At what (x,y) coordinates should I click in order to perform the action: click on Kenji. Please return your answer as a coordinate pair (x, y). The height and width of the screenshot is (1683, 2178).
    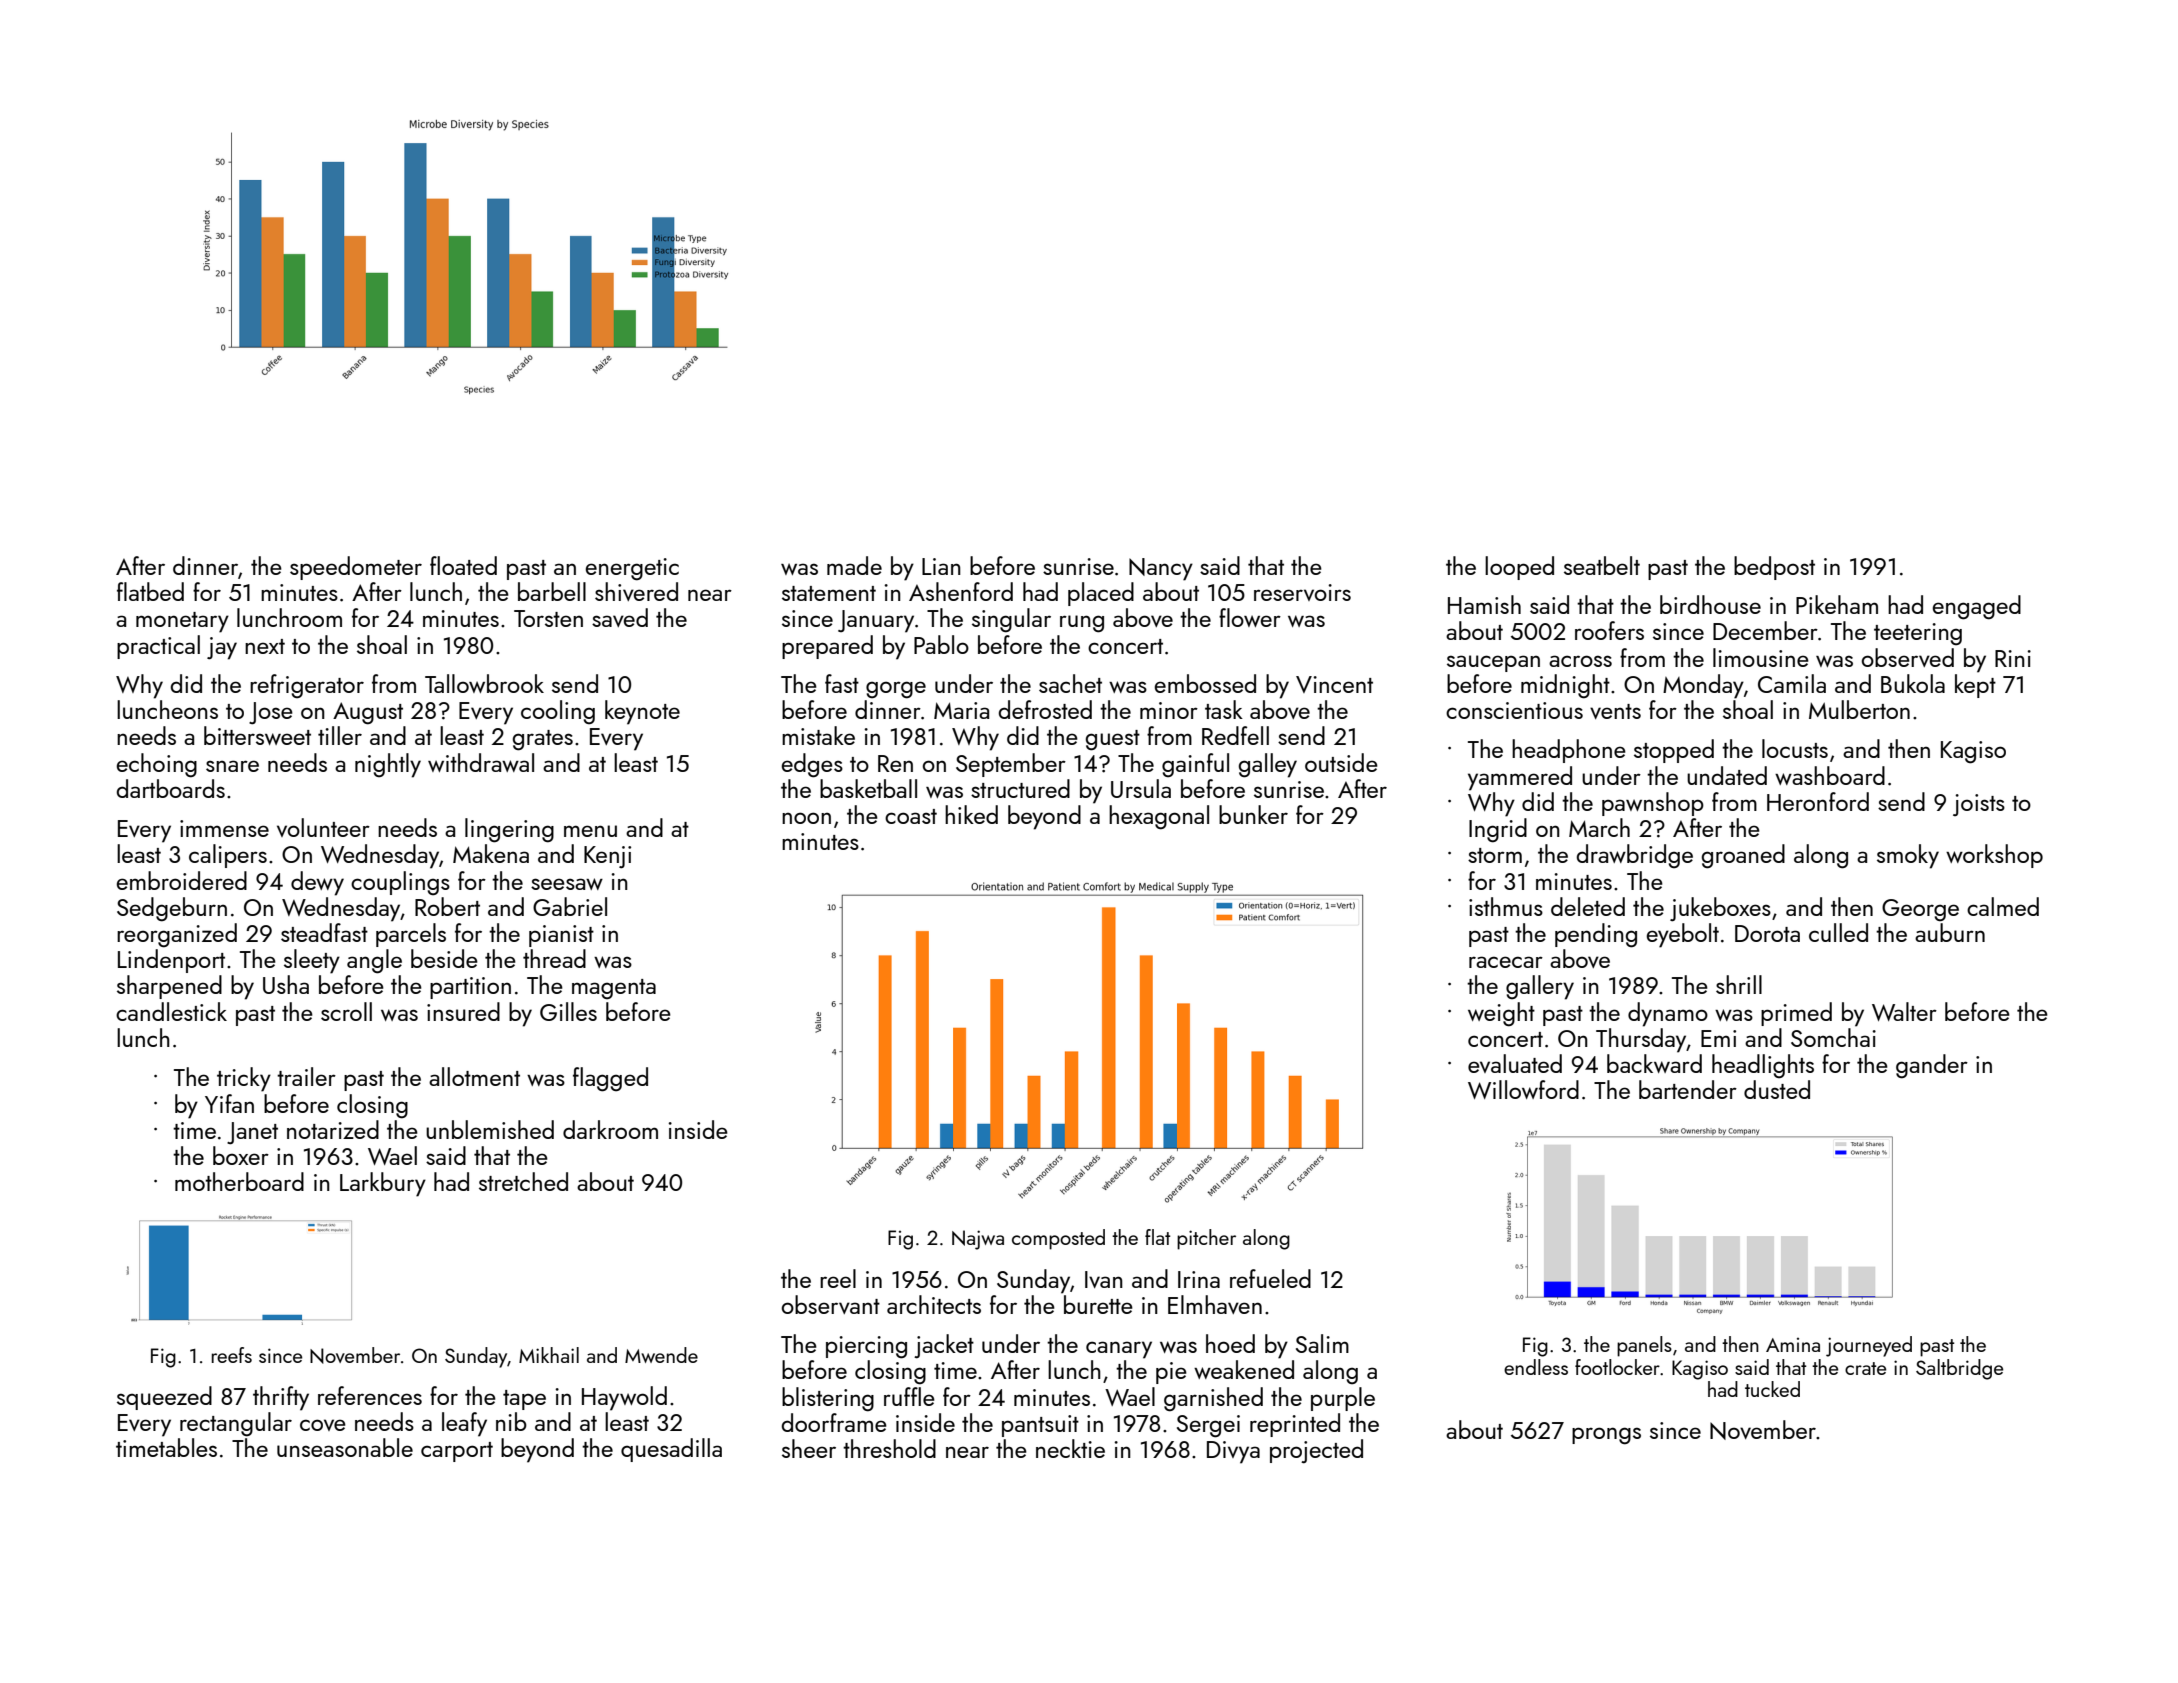
    Looking at the image, I should click on (607, 857).
